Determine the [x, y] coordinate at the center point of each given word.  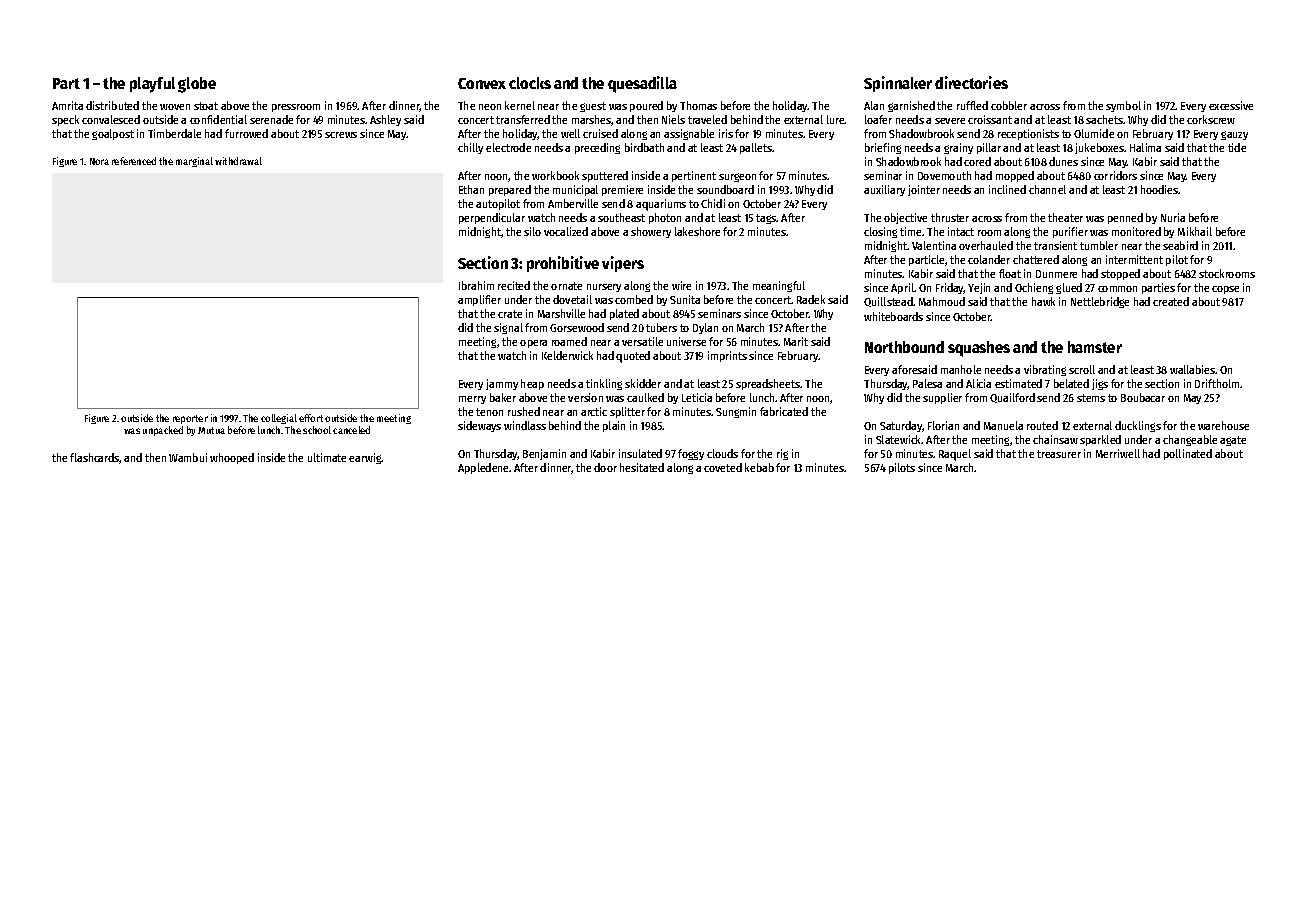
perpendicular [492, 218]
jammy [502, 384]
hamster [1095, 347]
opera [533, 344]
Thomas [698, 105]
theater [1065, 217]
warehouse [1223, 425]
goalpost [113, 134]
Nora [99, 161]
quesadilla [642, 84]
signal [508, 328]
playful [152, 85]
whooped [232, 458]
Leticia [697, 397]
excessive [1231, 105]
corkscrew [1211, 119]
